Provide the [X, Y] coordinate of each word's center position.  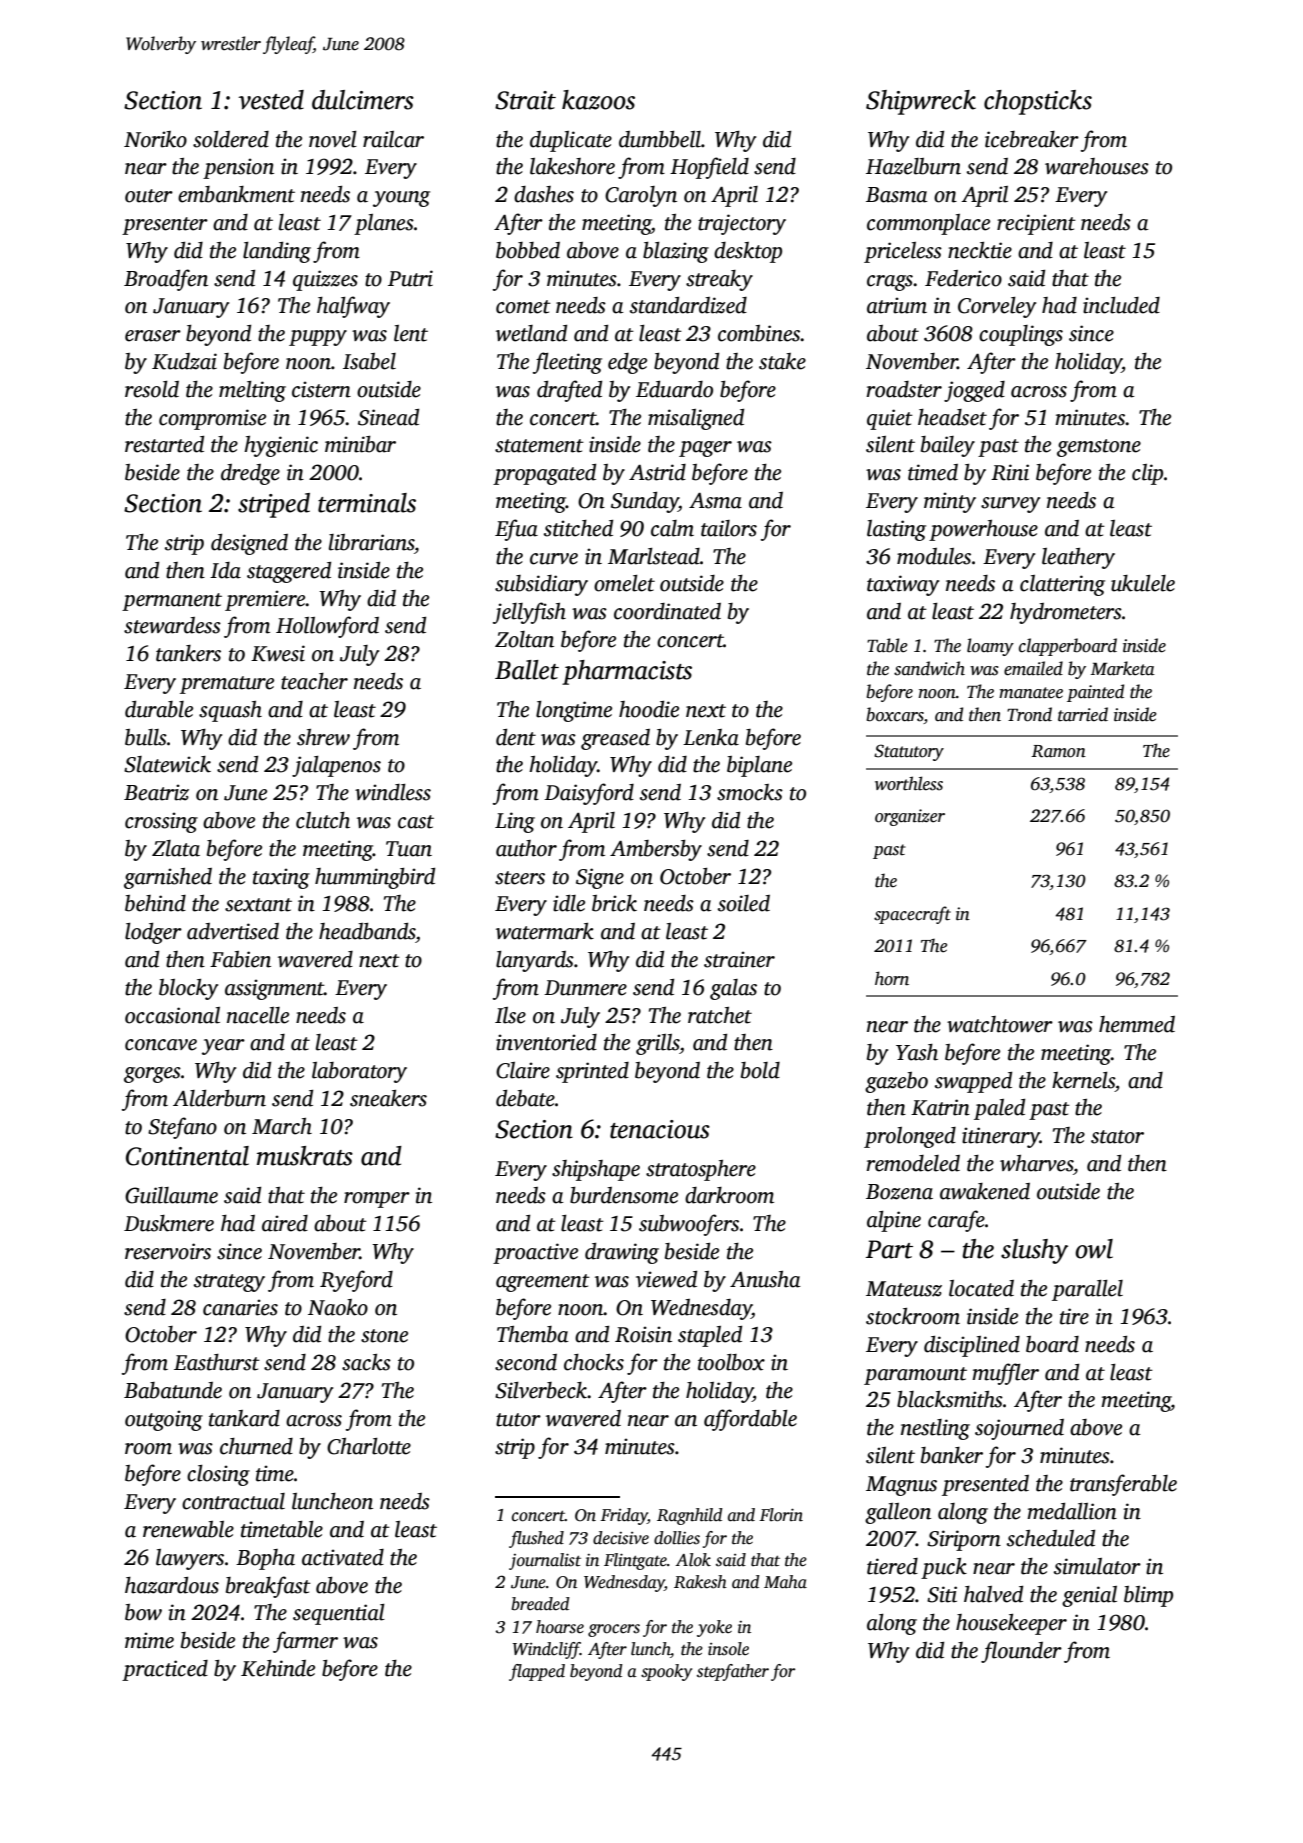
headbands [367, 931]
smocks [750, 792]
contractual [233, 1501]
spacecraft [912, 915]
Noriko [155, 139]
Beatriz [156, 792]
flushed [536, 1539]
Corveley [997, 307]
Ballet [527, 670]
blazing [676, 252]
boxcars [895, 715]
